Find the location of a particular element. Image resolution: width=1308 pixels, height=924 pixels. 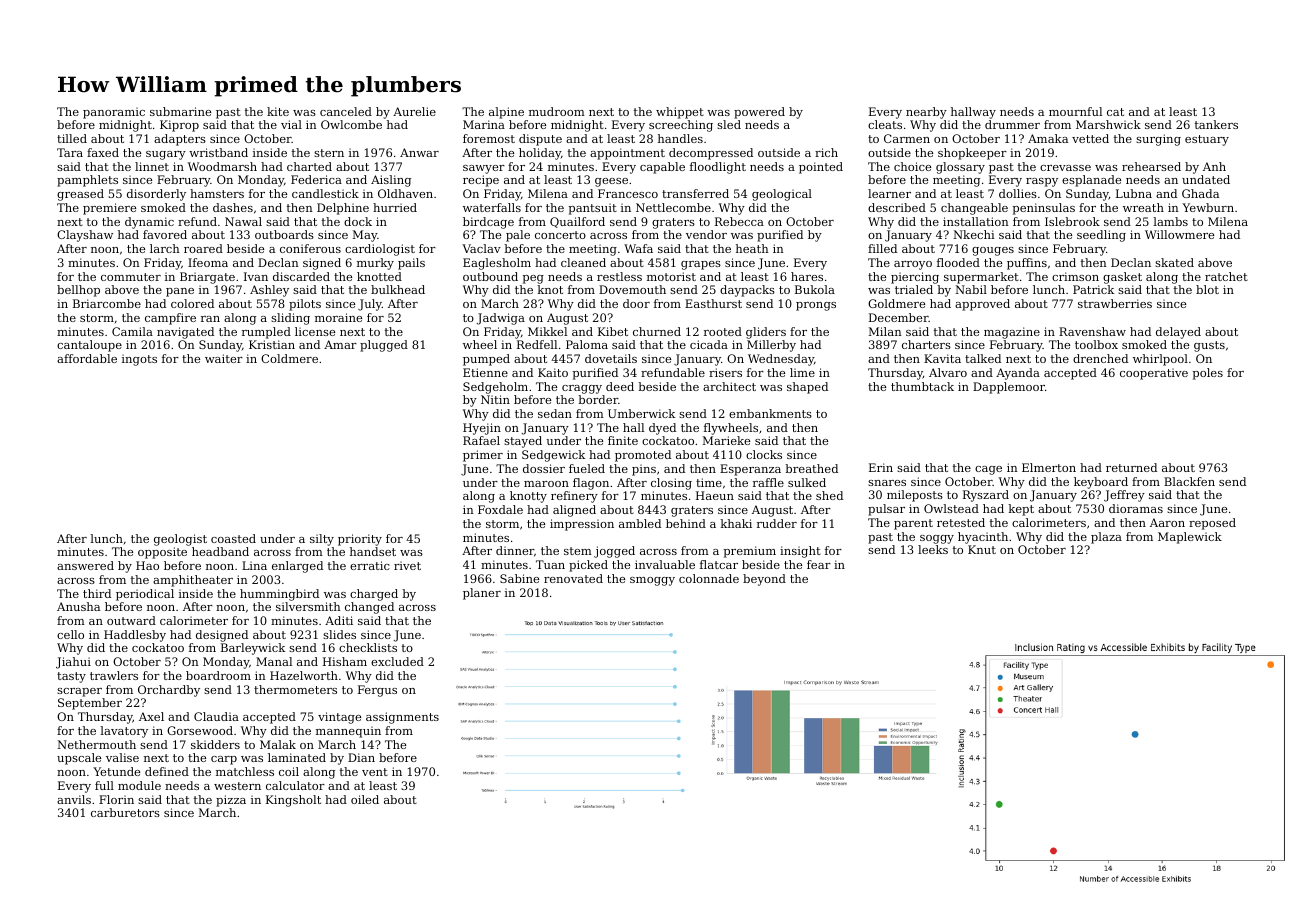

peg is located at coordinates (533, 279).
